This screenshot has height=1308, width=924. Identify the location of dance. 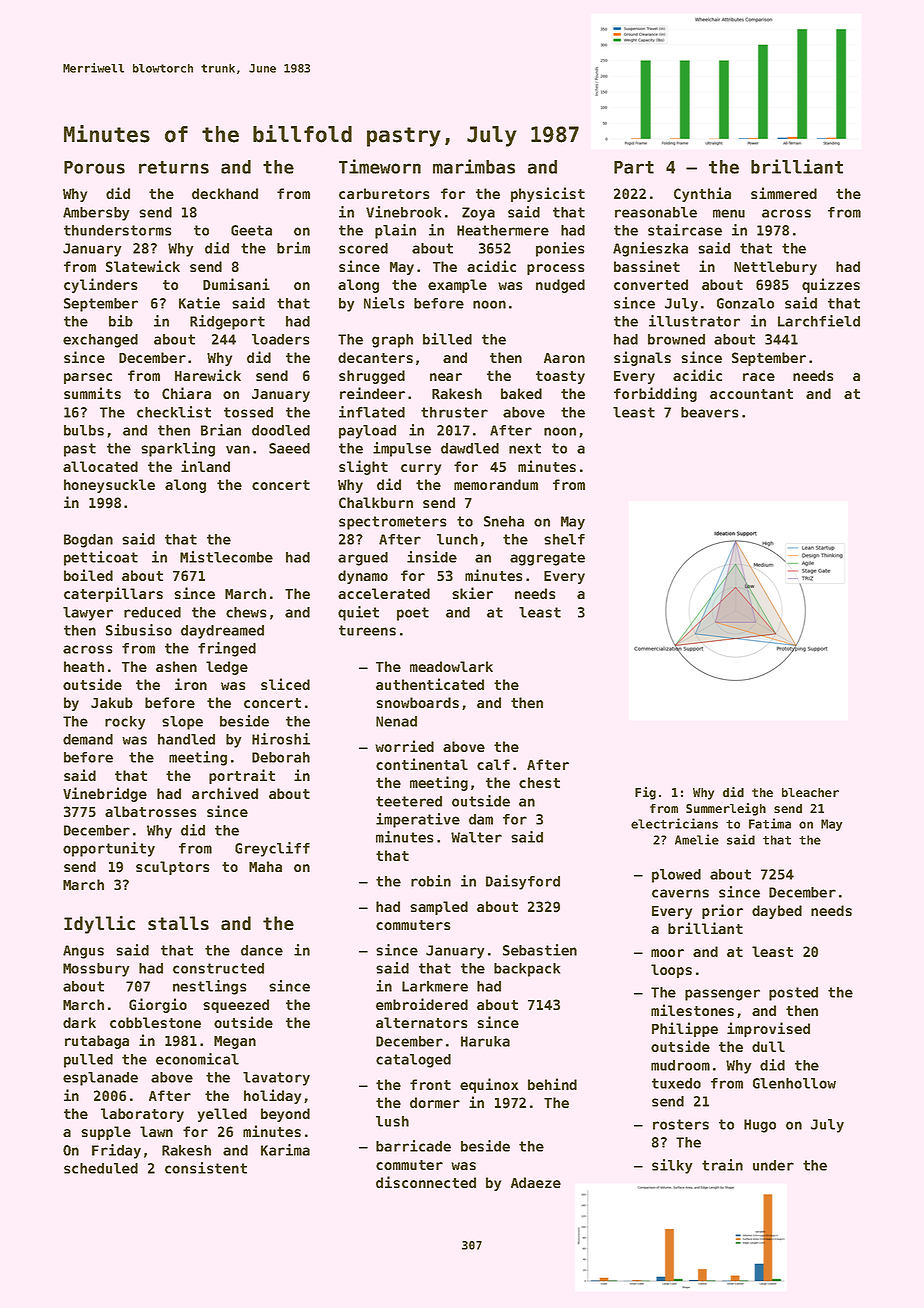
(262, 950).
